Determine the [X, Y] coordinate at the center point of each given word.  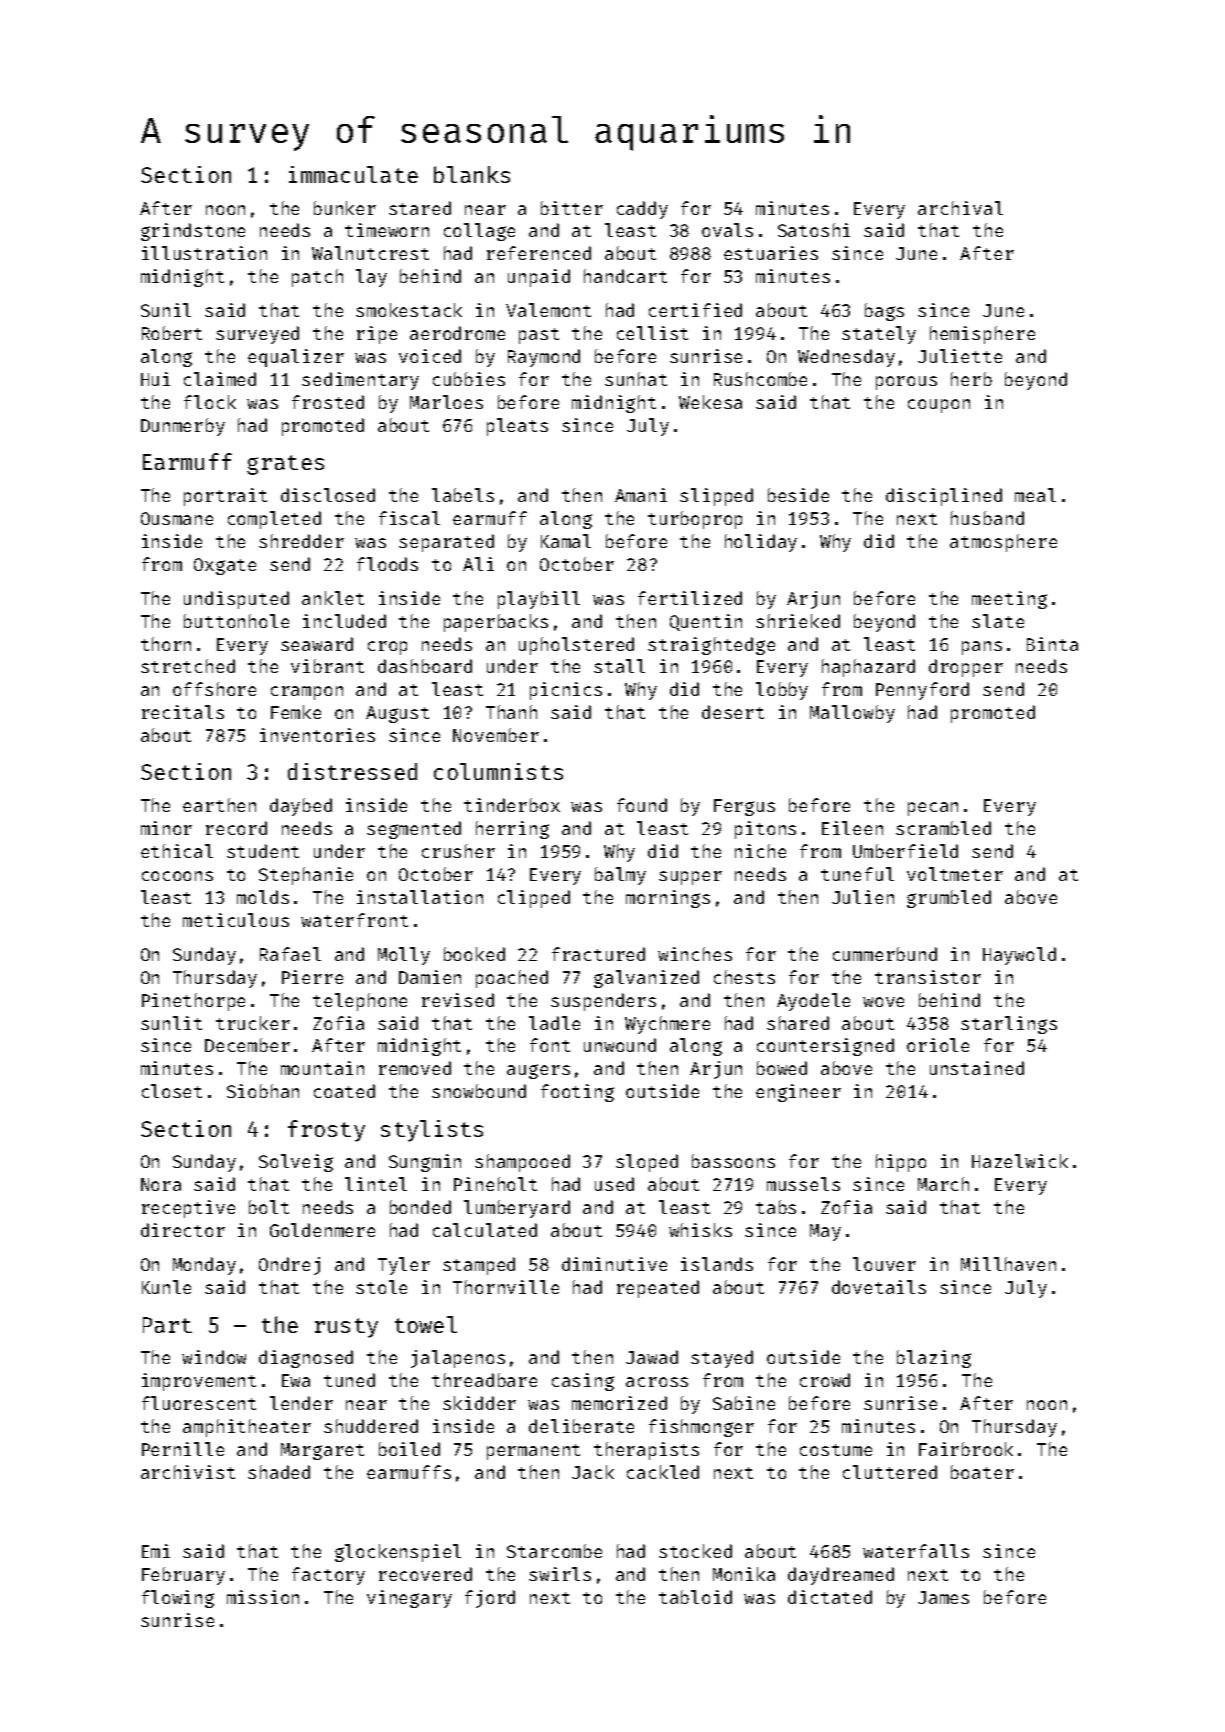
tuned [349, 1380]
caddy [642, 210]
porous [906, 383]
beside [798, 495]
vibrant [327, 666]
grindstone [193, 232]
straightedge [711, 646]
